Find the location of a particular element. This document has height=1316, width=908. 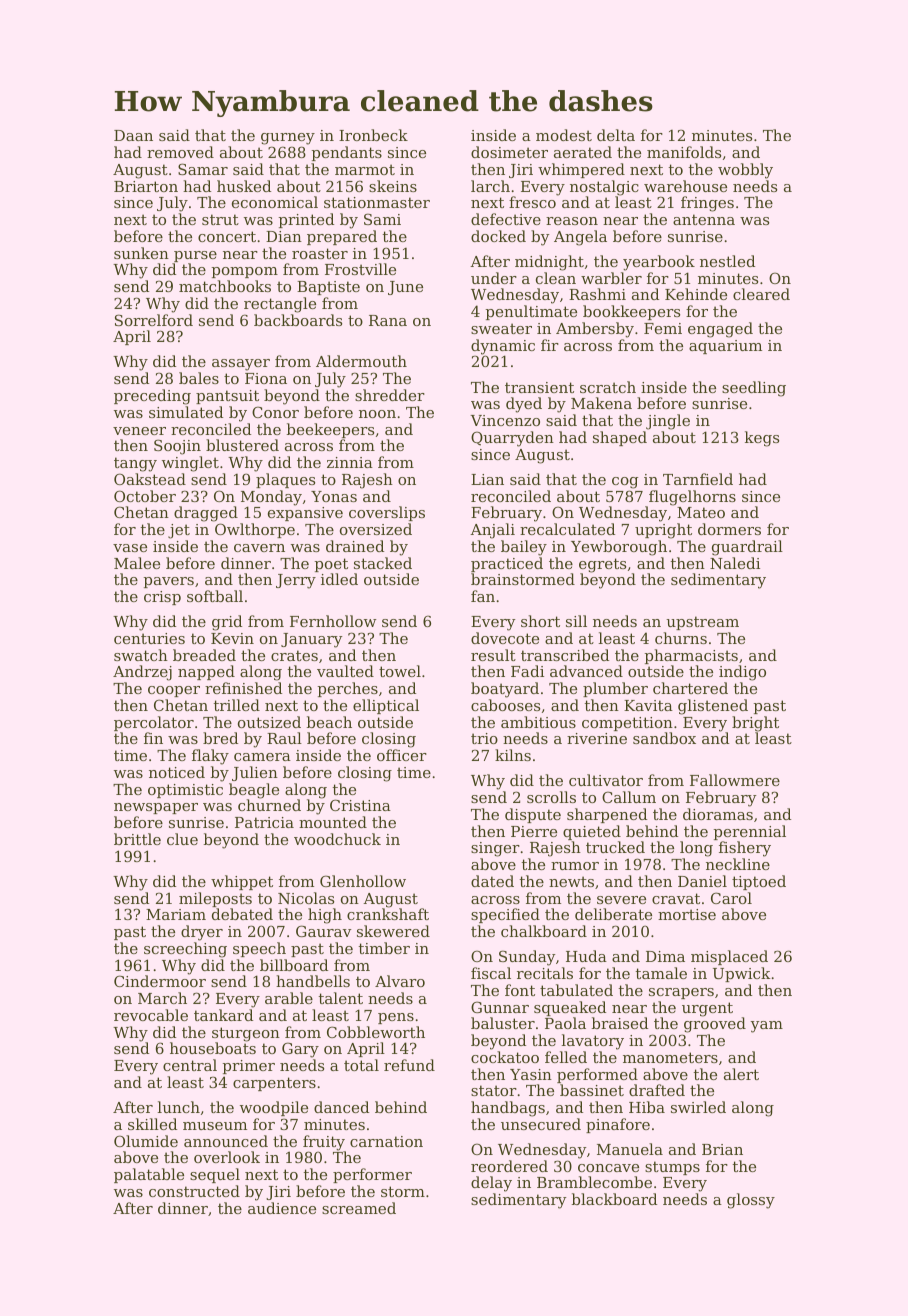

jingle is located at coordinates (668, 422).
